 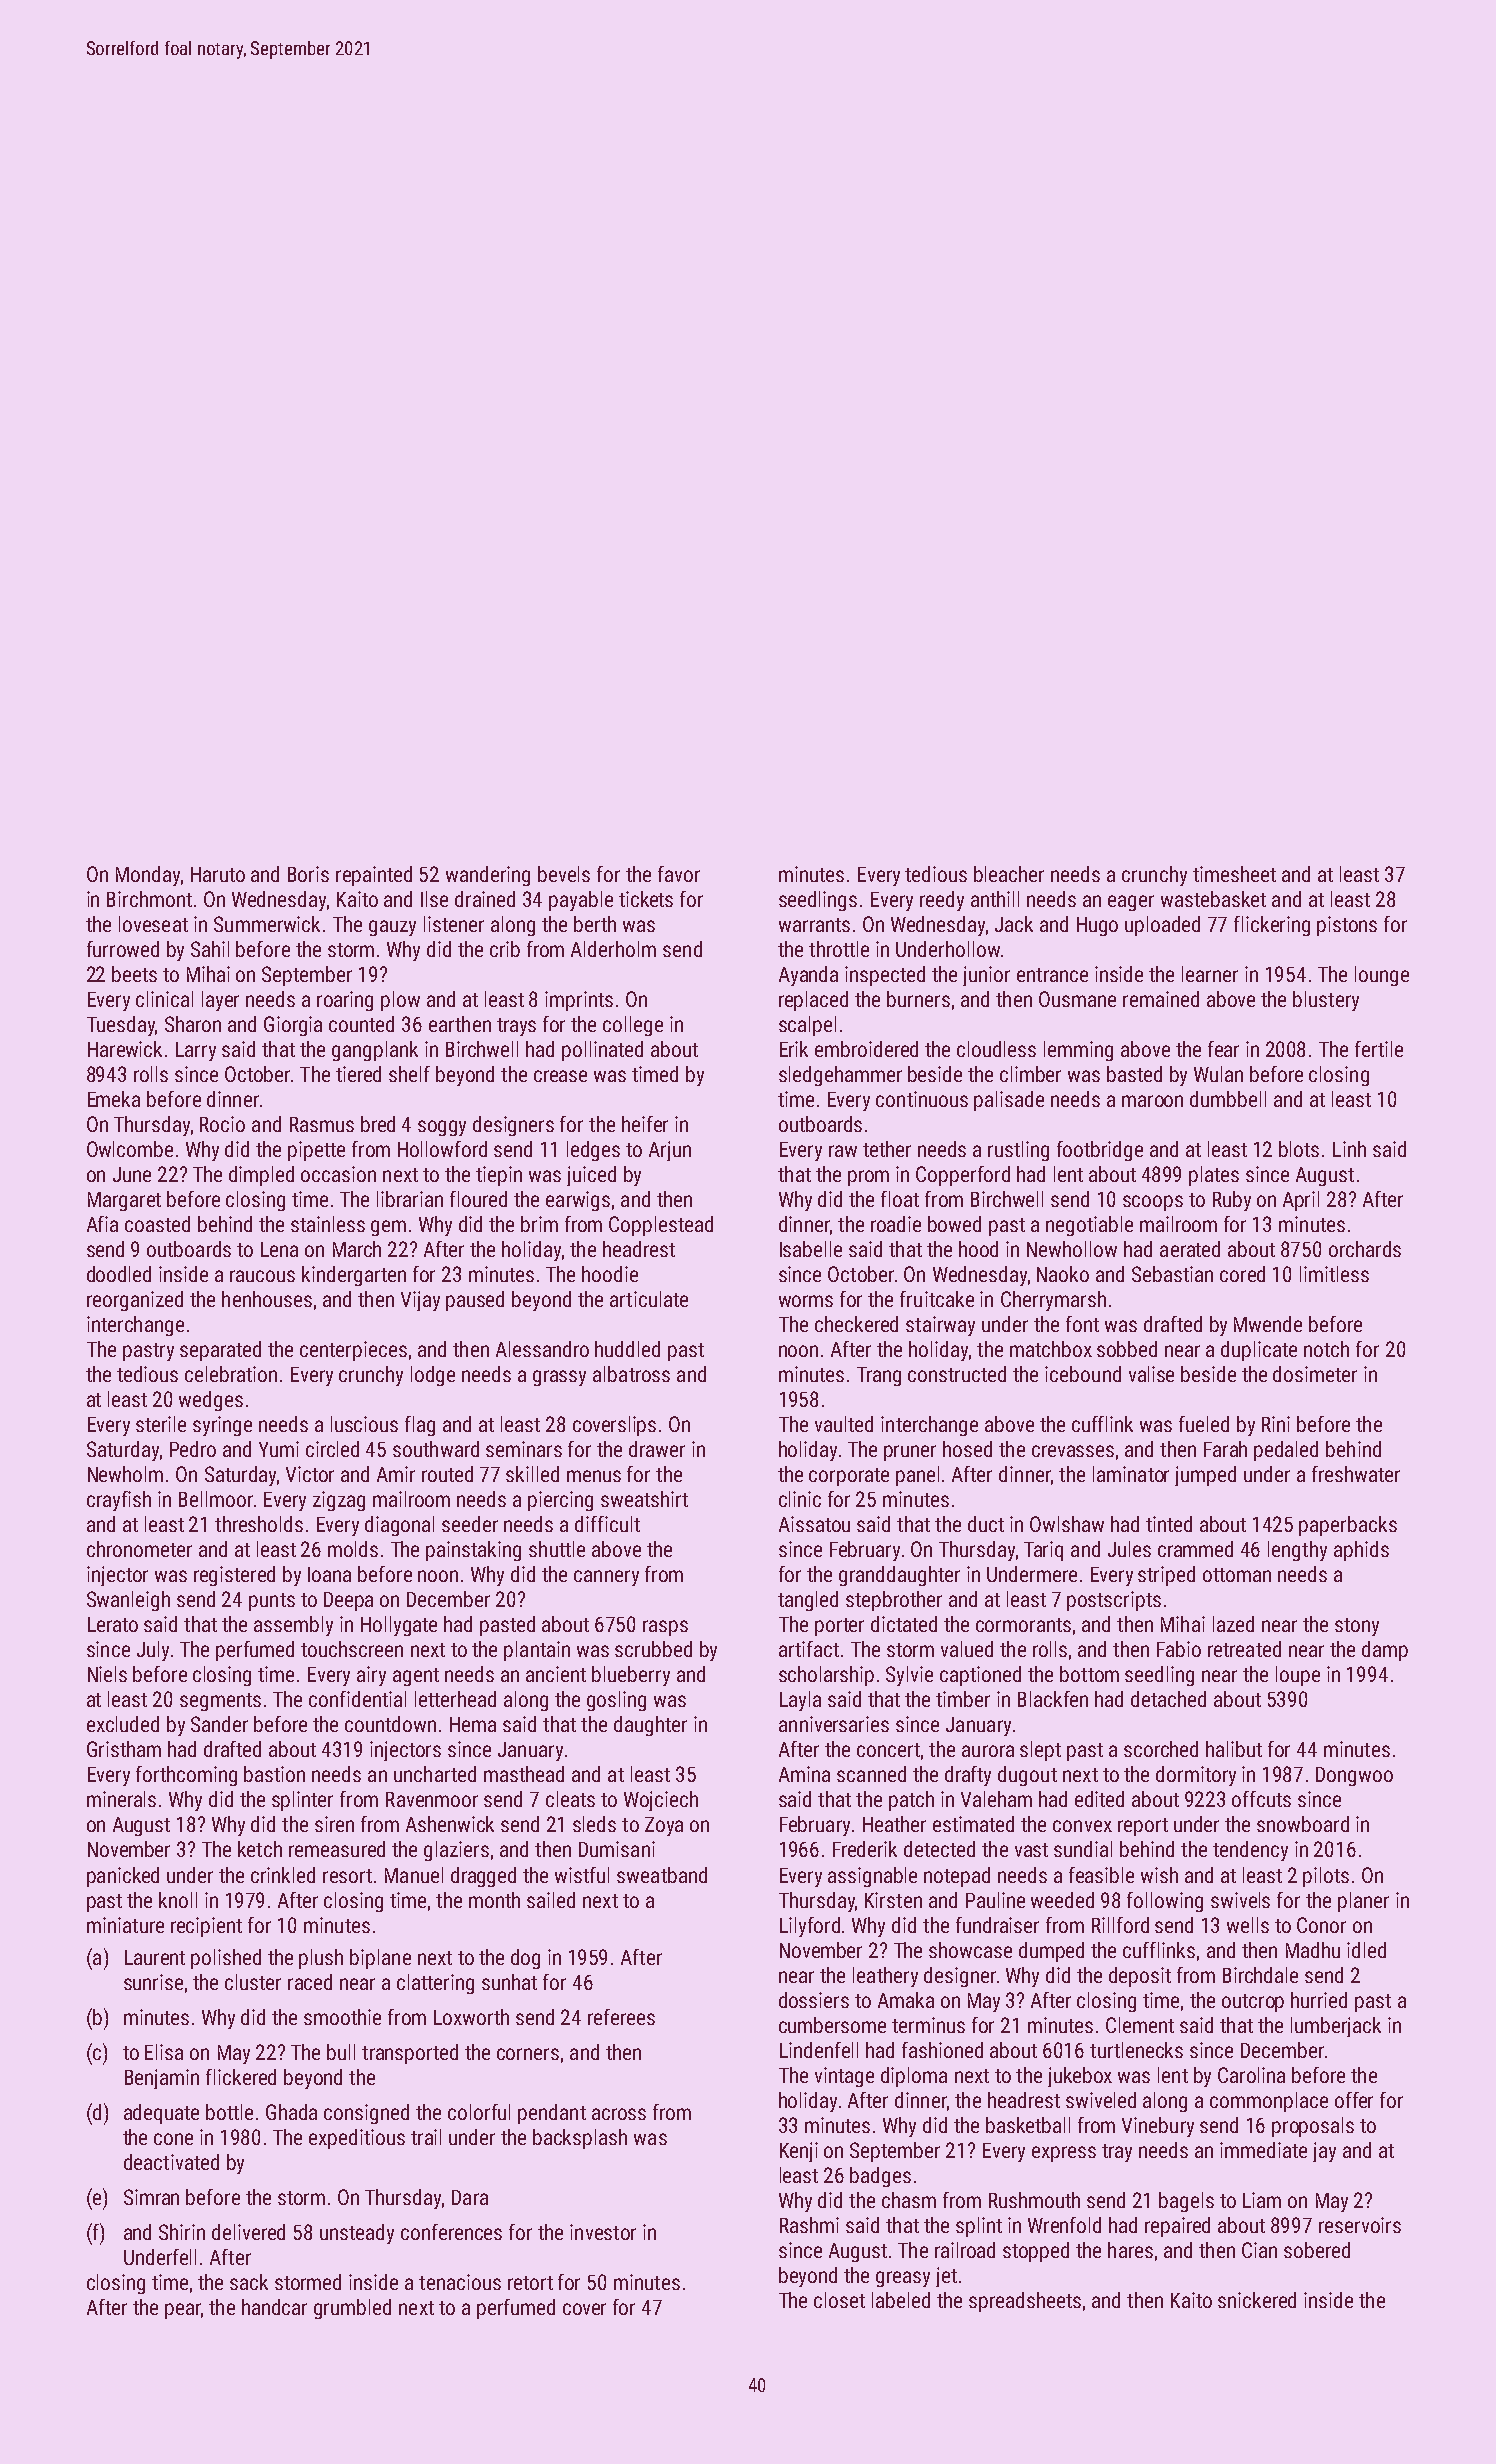 What do you see at coordinates (679, 874) in the page?
I see `favor` at bounding box center [679, 874].
